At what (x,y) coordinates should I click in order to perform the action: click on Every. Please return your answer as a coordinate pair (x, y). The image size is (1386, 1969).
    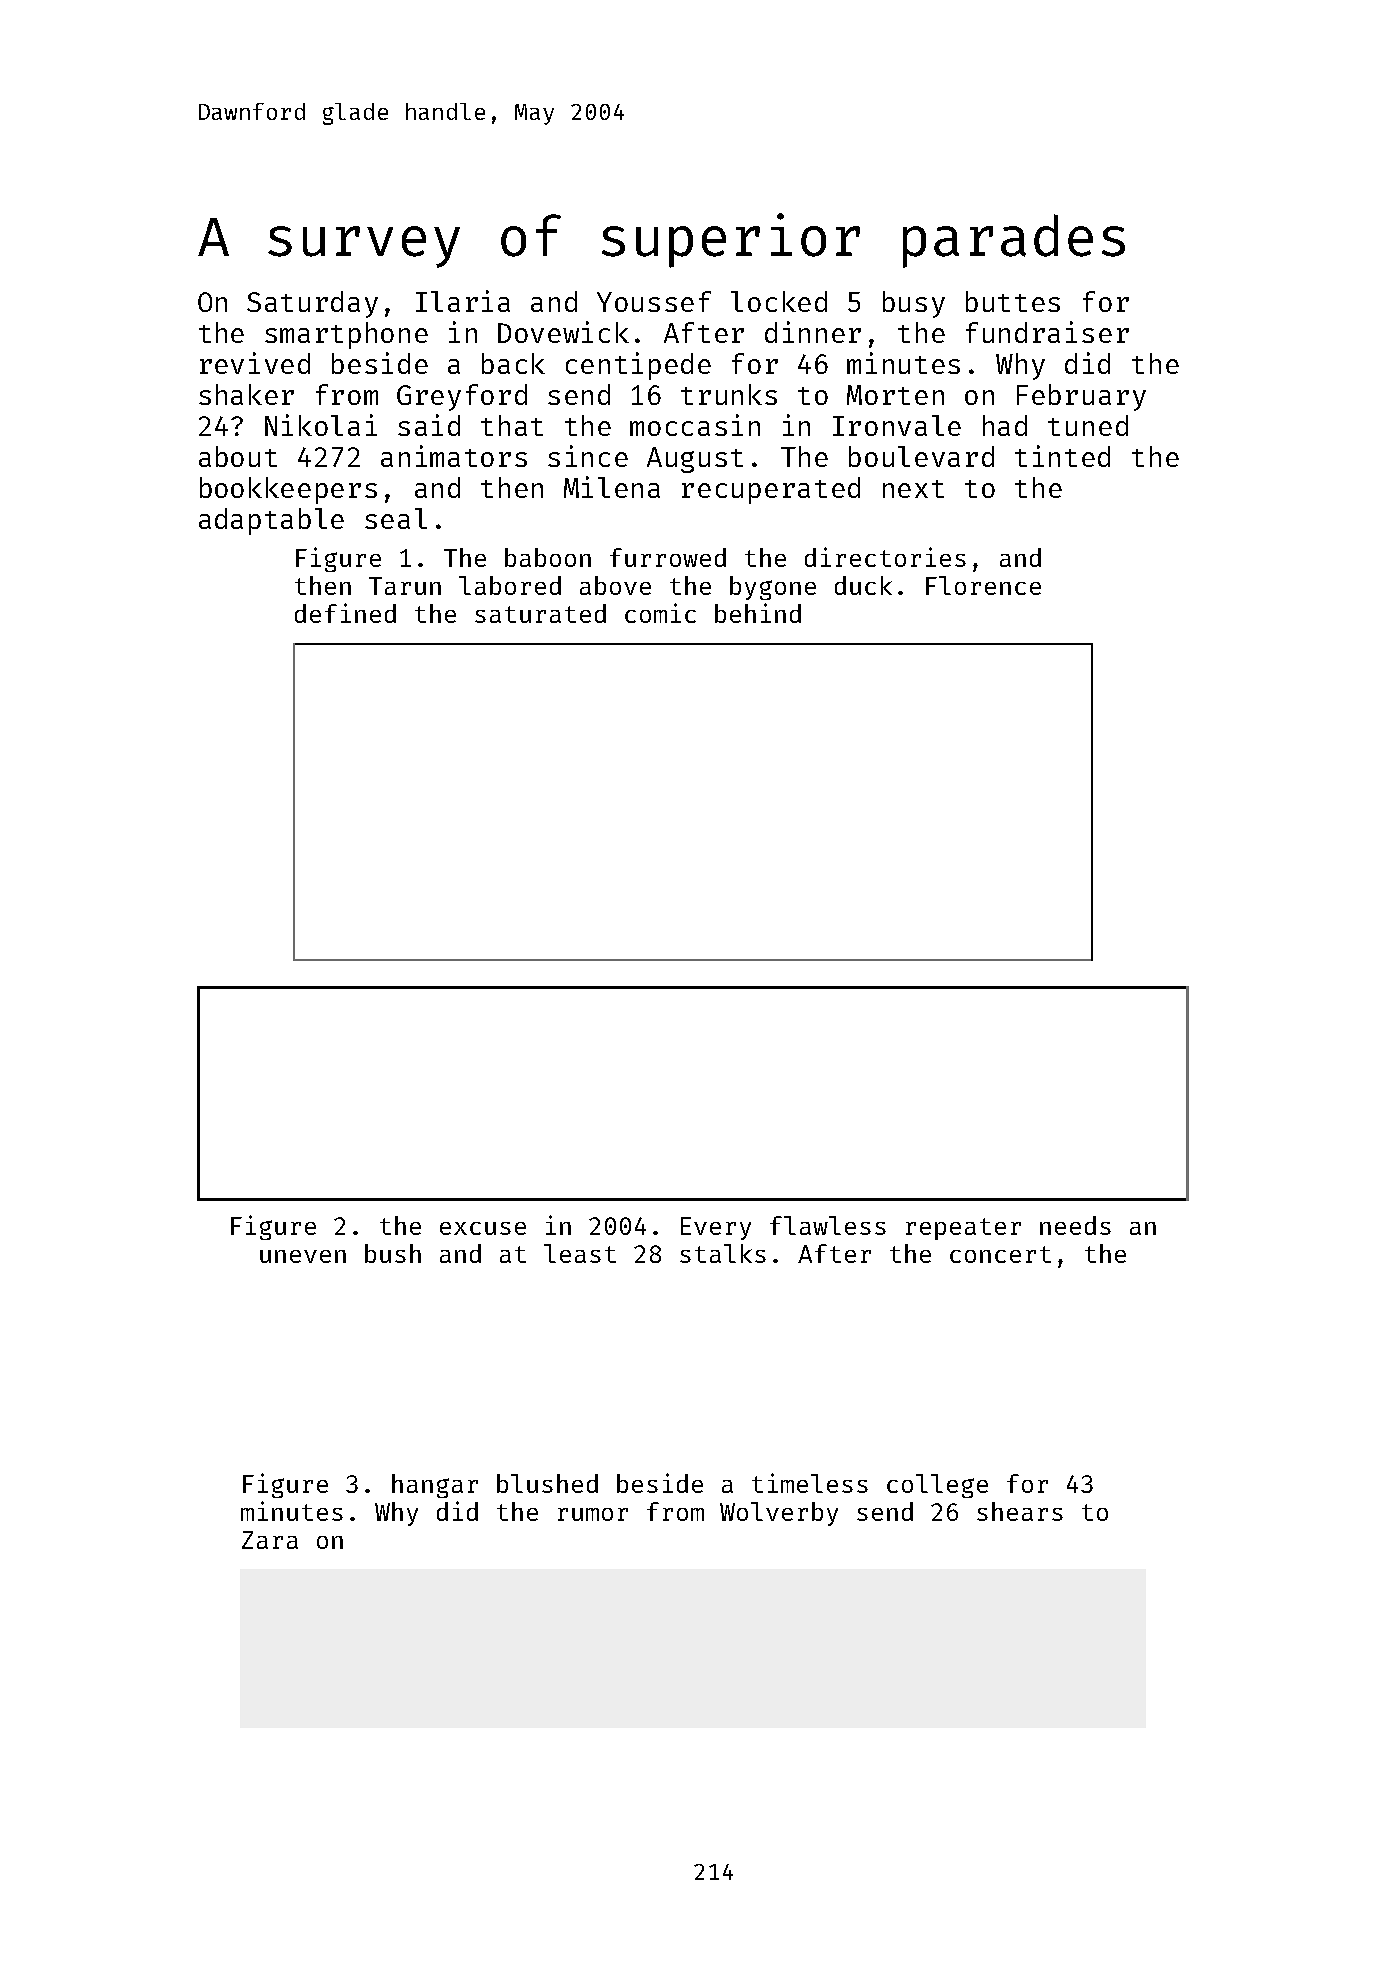
    Looking at the image, I should click on (716, 1228).
